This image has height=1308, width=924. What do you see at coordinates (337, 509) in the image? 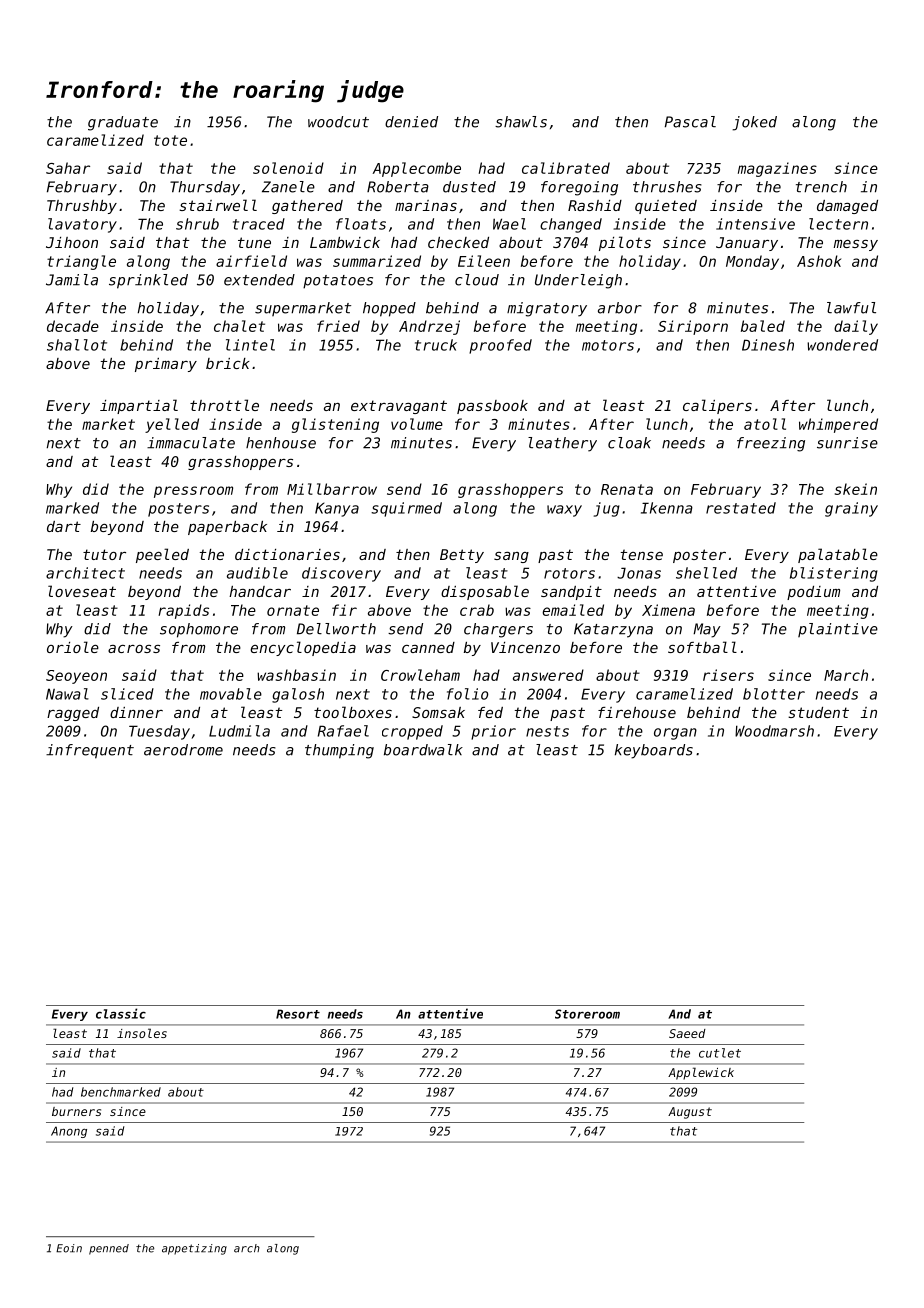
I see `Kanya` at bounding box center [337, 509].
